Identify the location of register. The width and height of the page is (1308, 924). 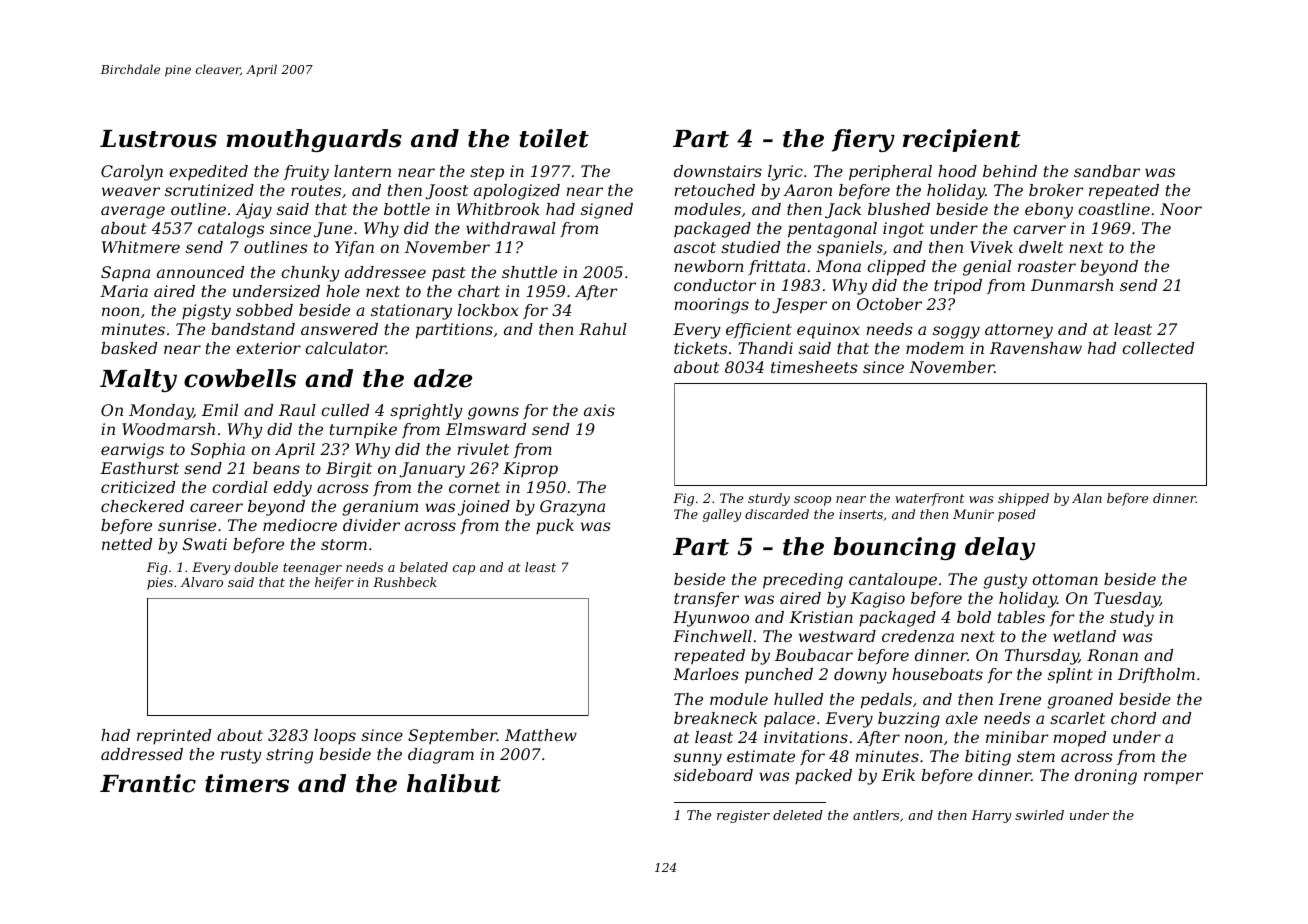
(743, 816).
